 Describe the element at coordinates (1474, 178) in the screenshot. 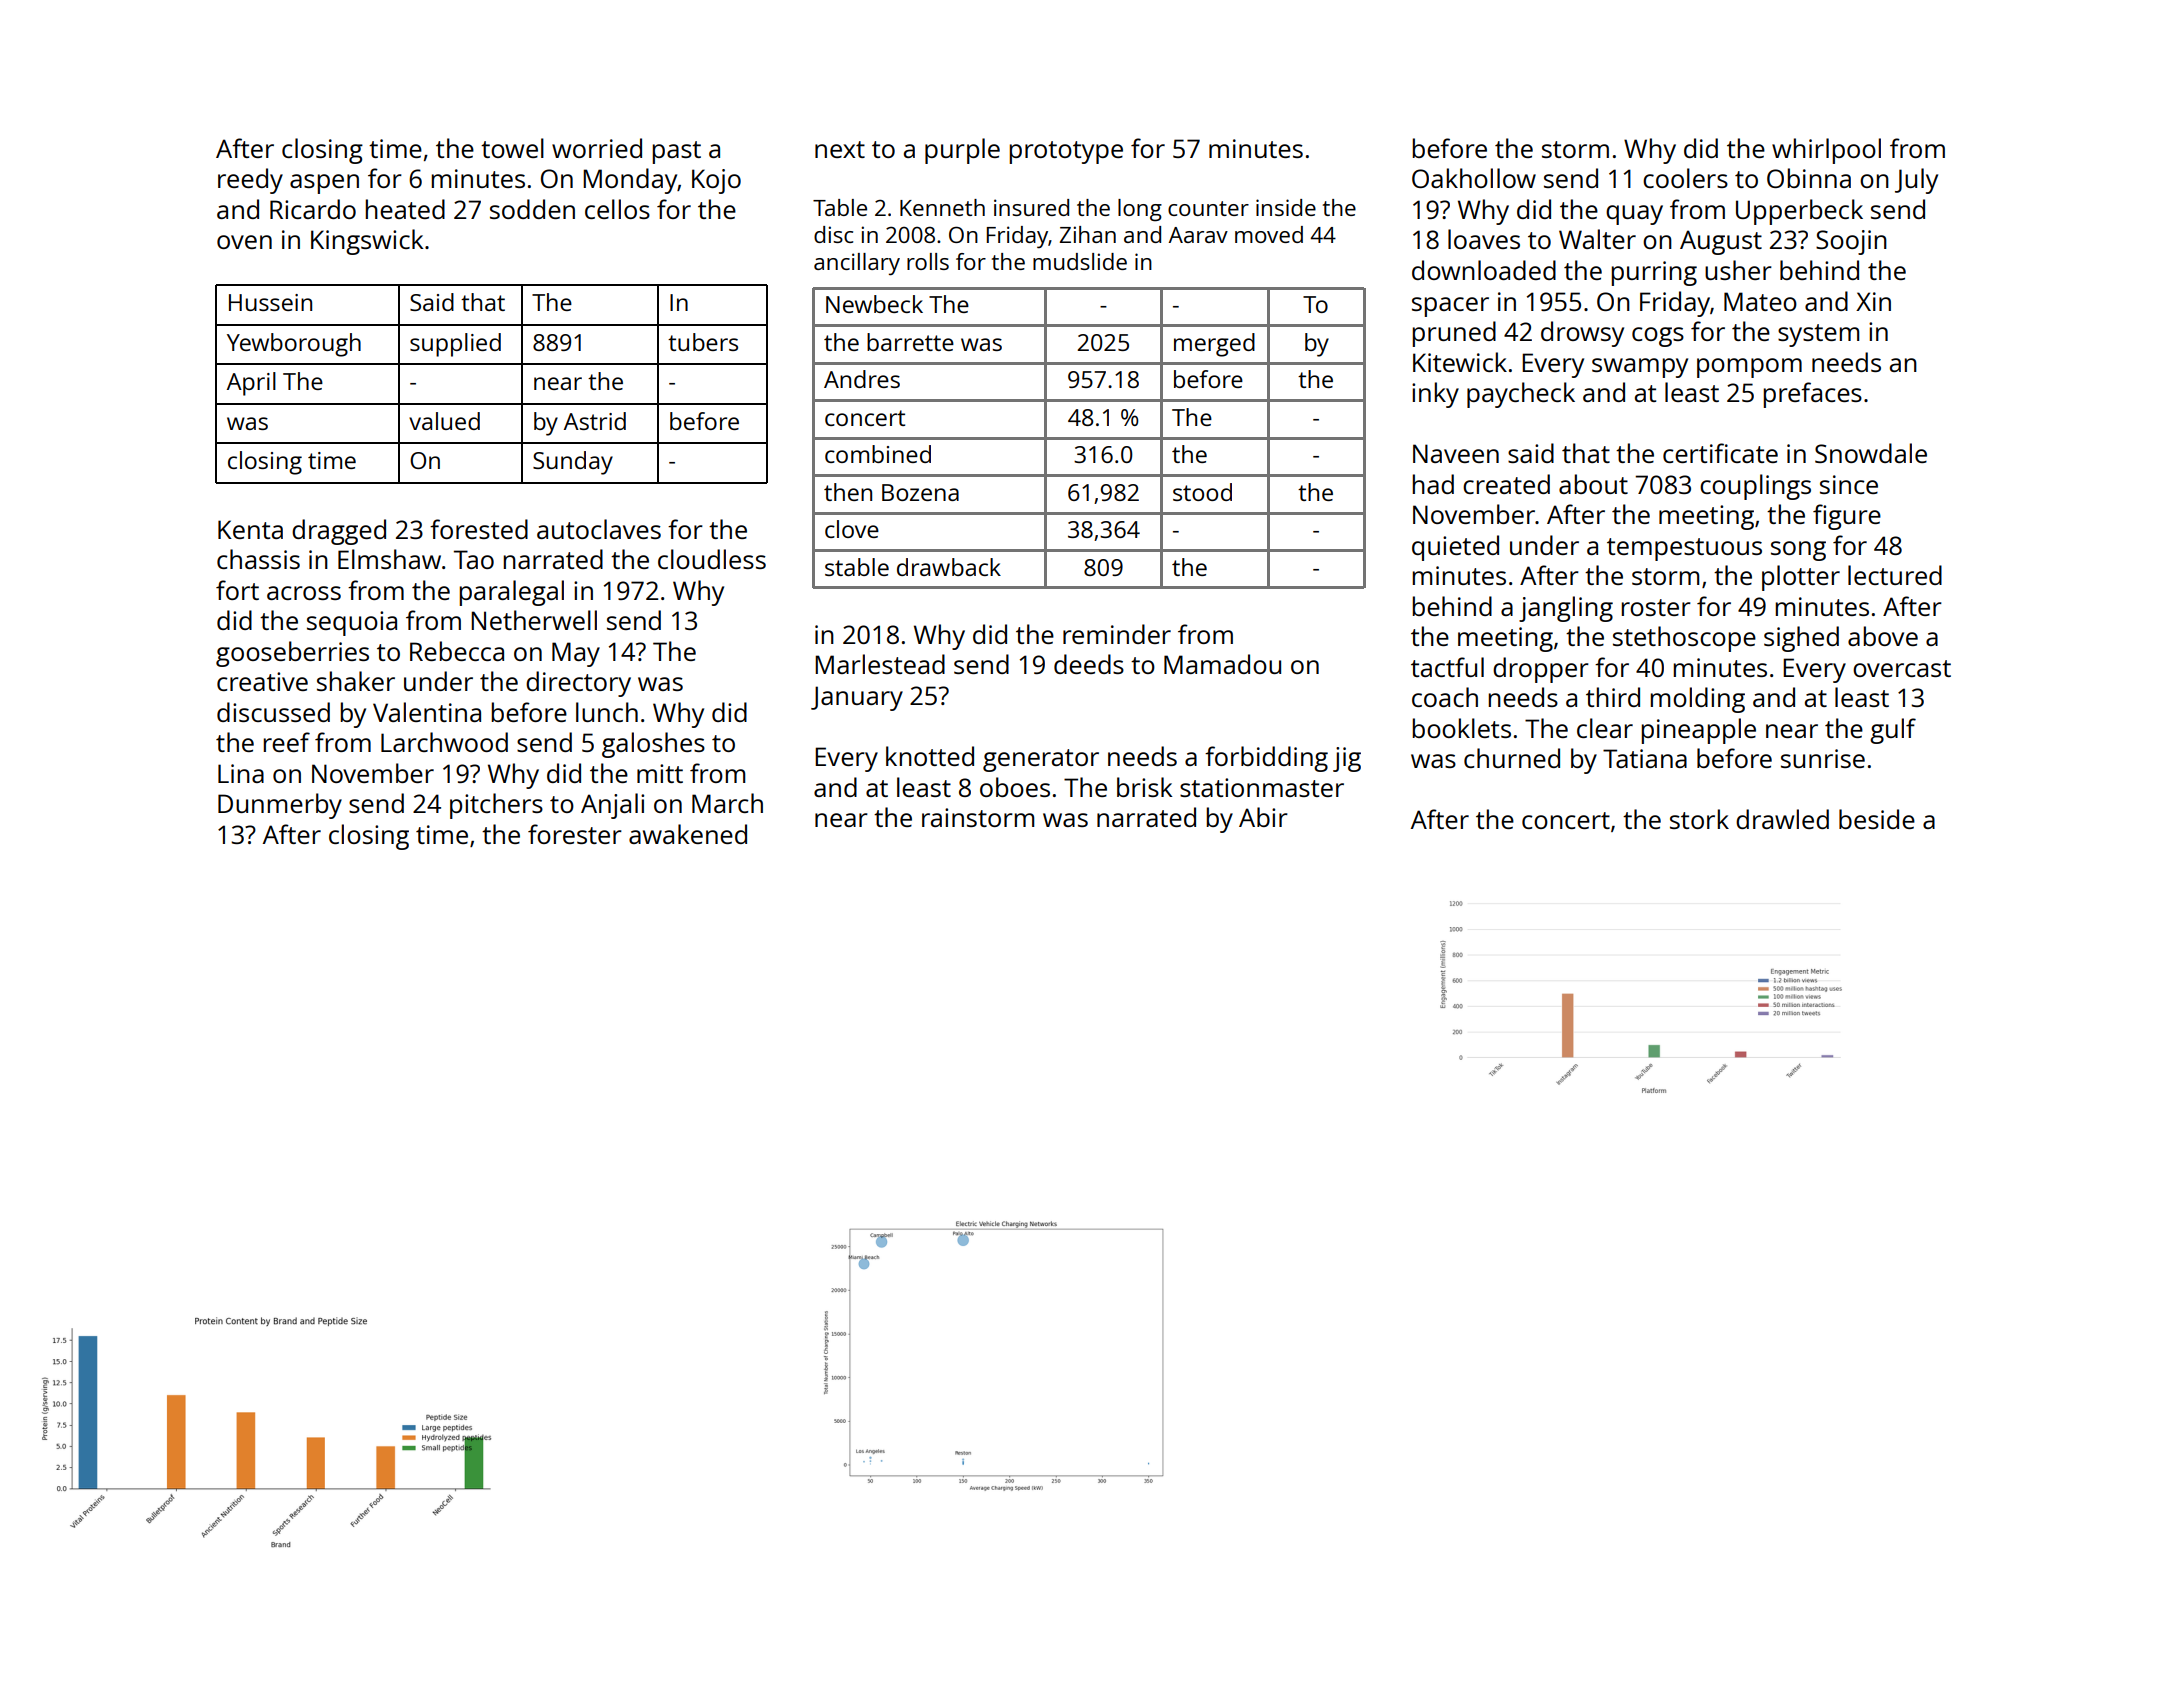

I see `Oakhollow` at that location.
